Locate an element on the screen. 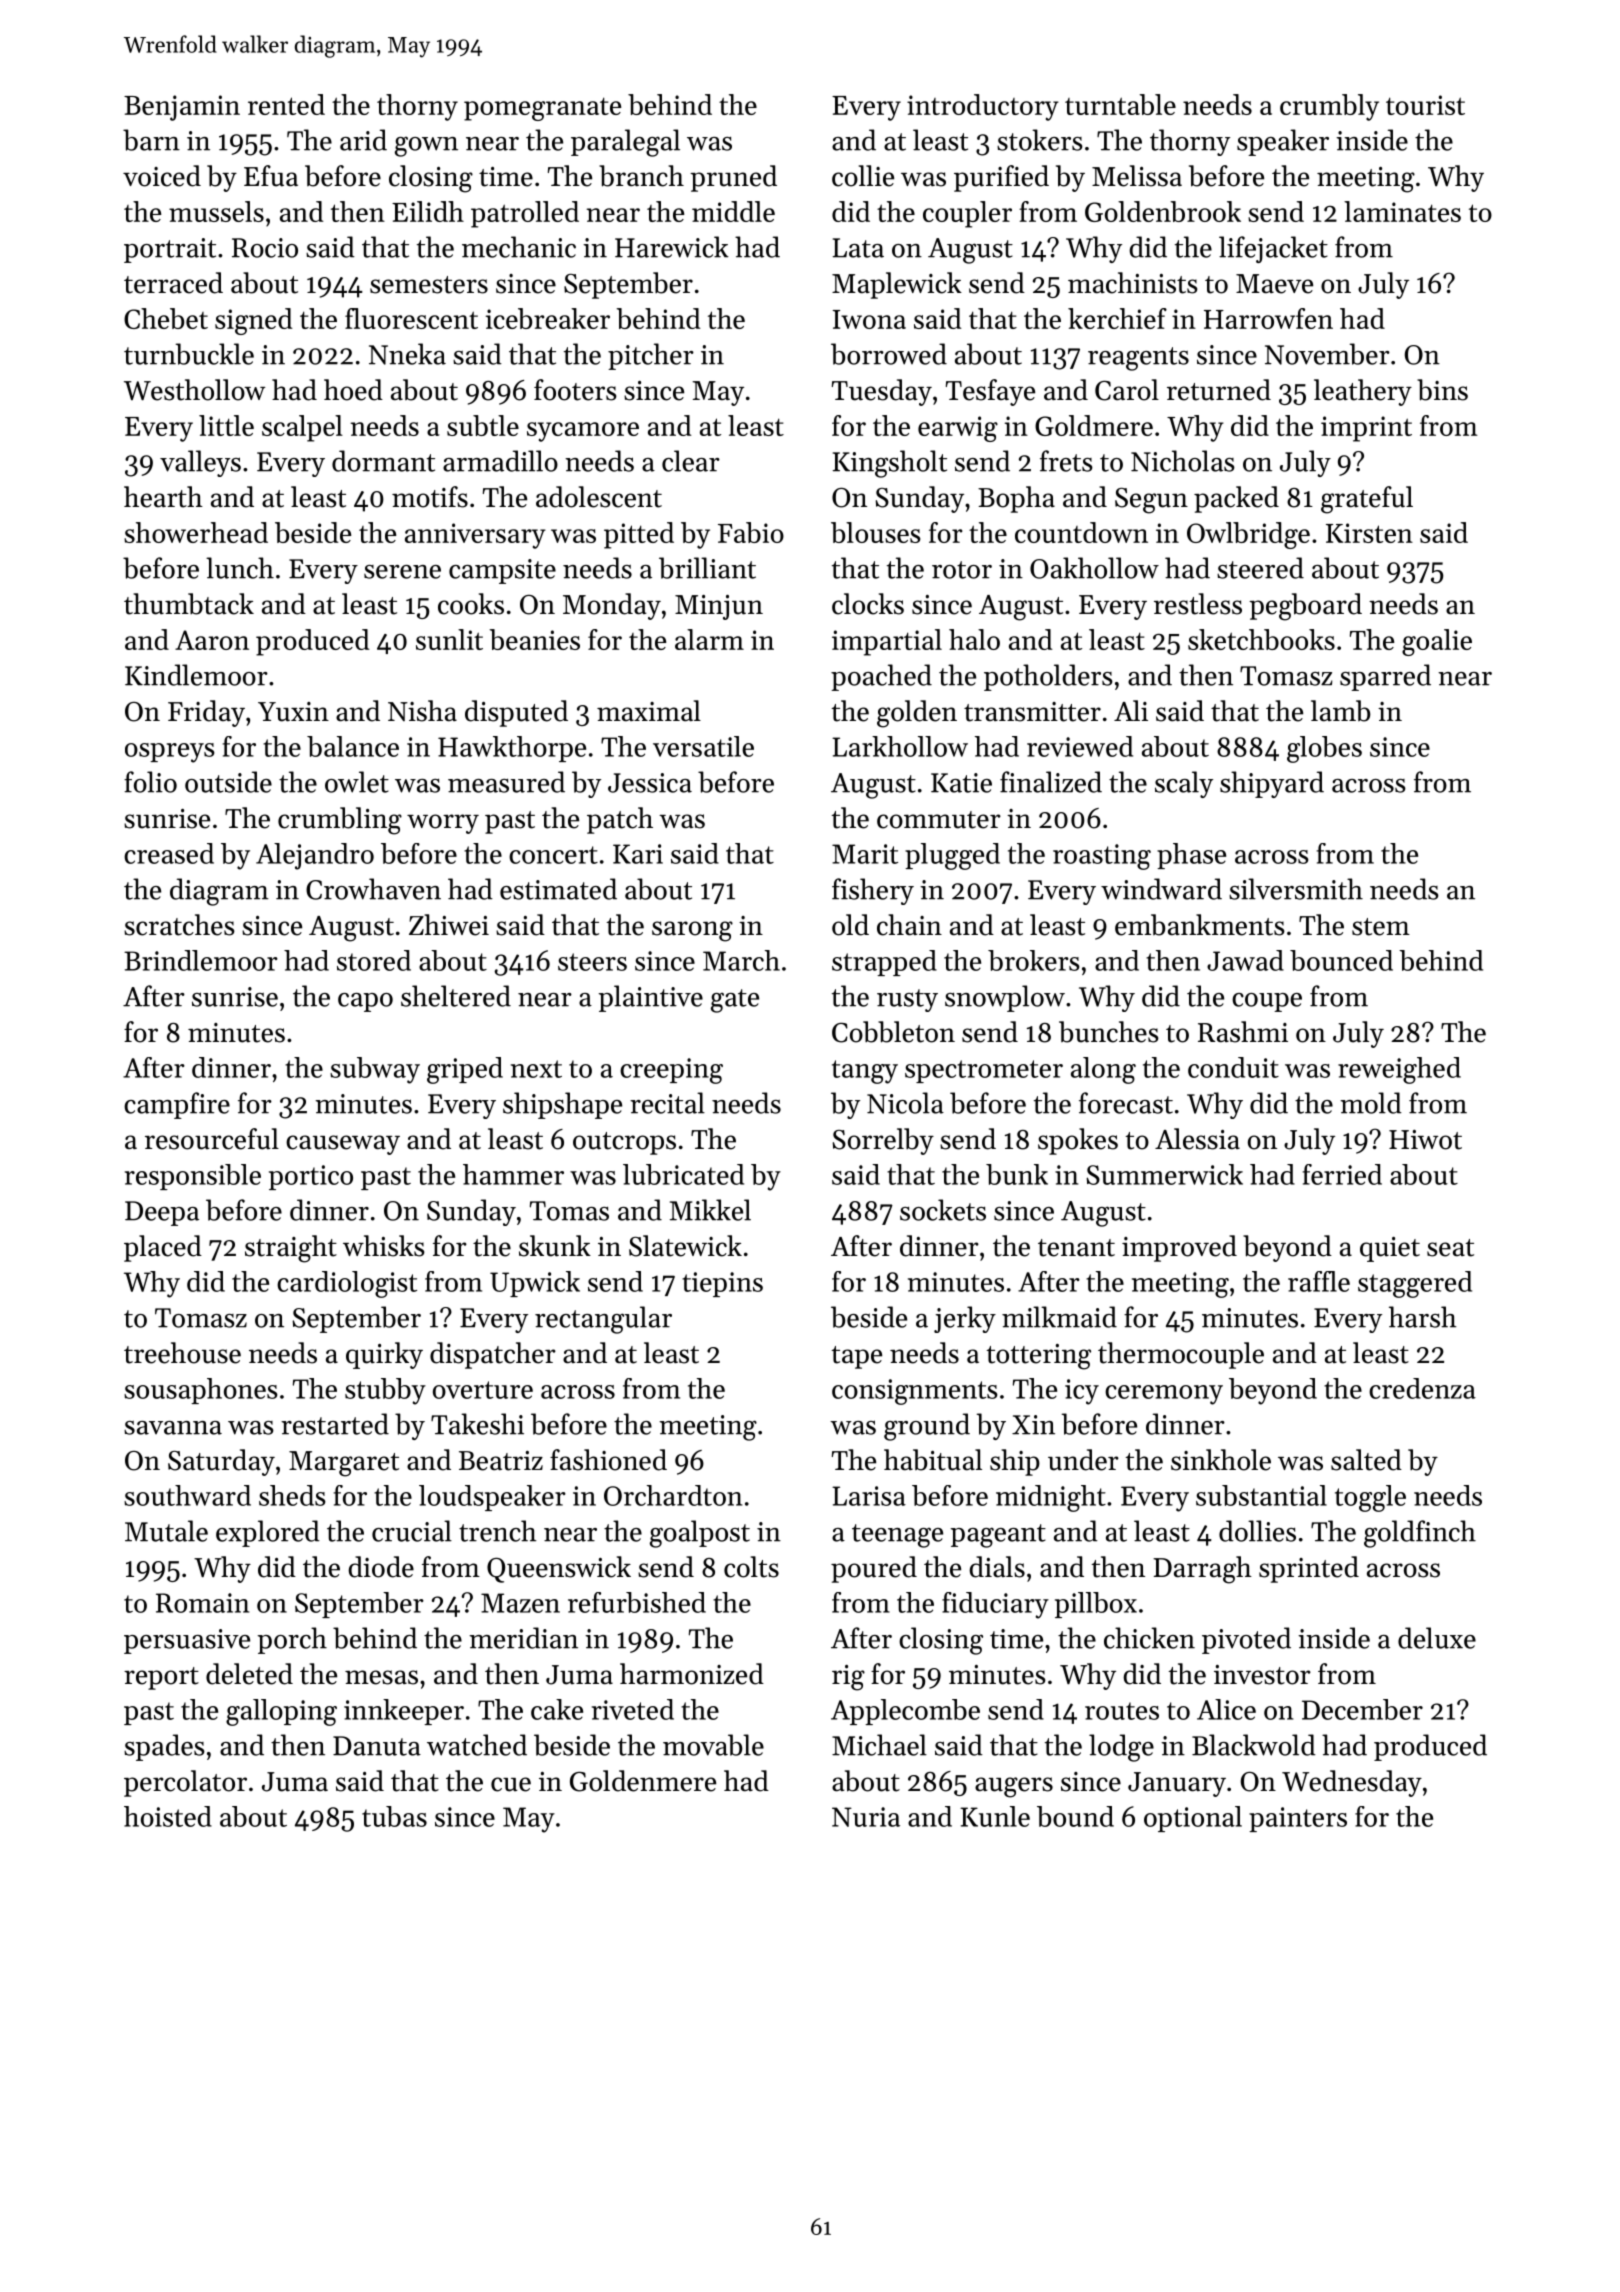 The height and width of the screenshot is (2292, 1620). whisks is located at coordinates (384, 1246).
